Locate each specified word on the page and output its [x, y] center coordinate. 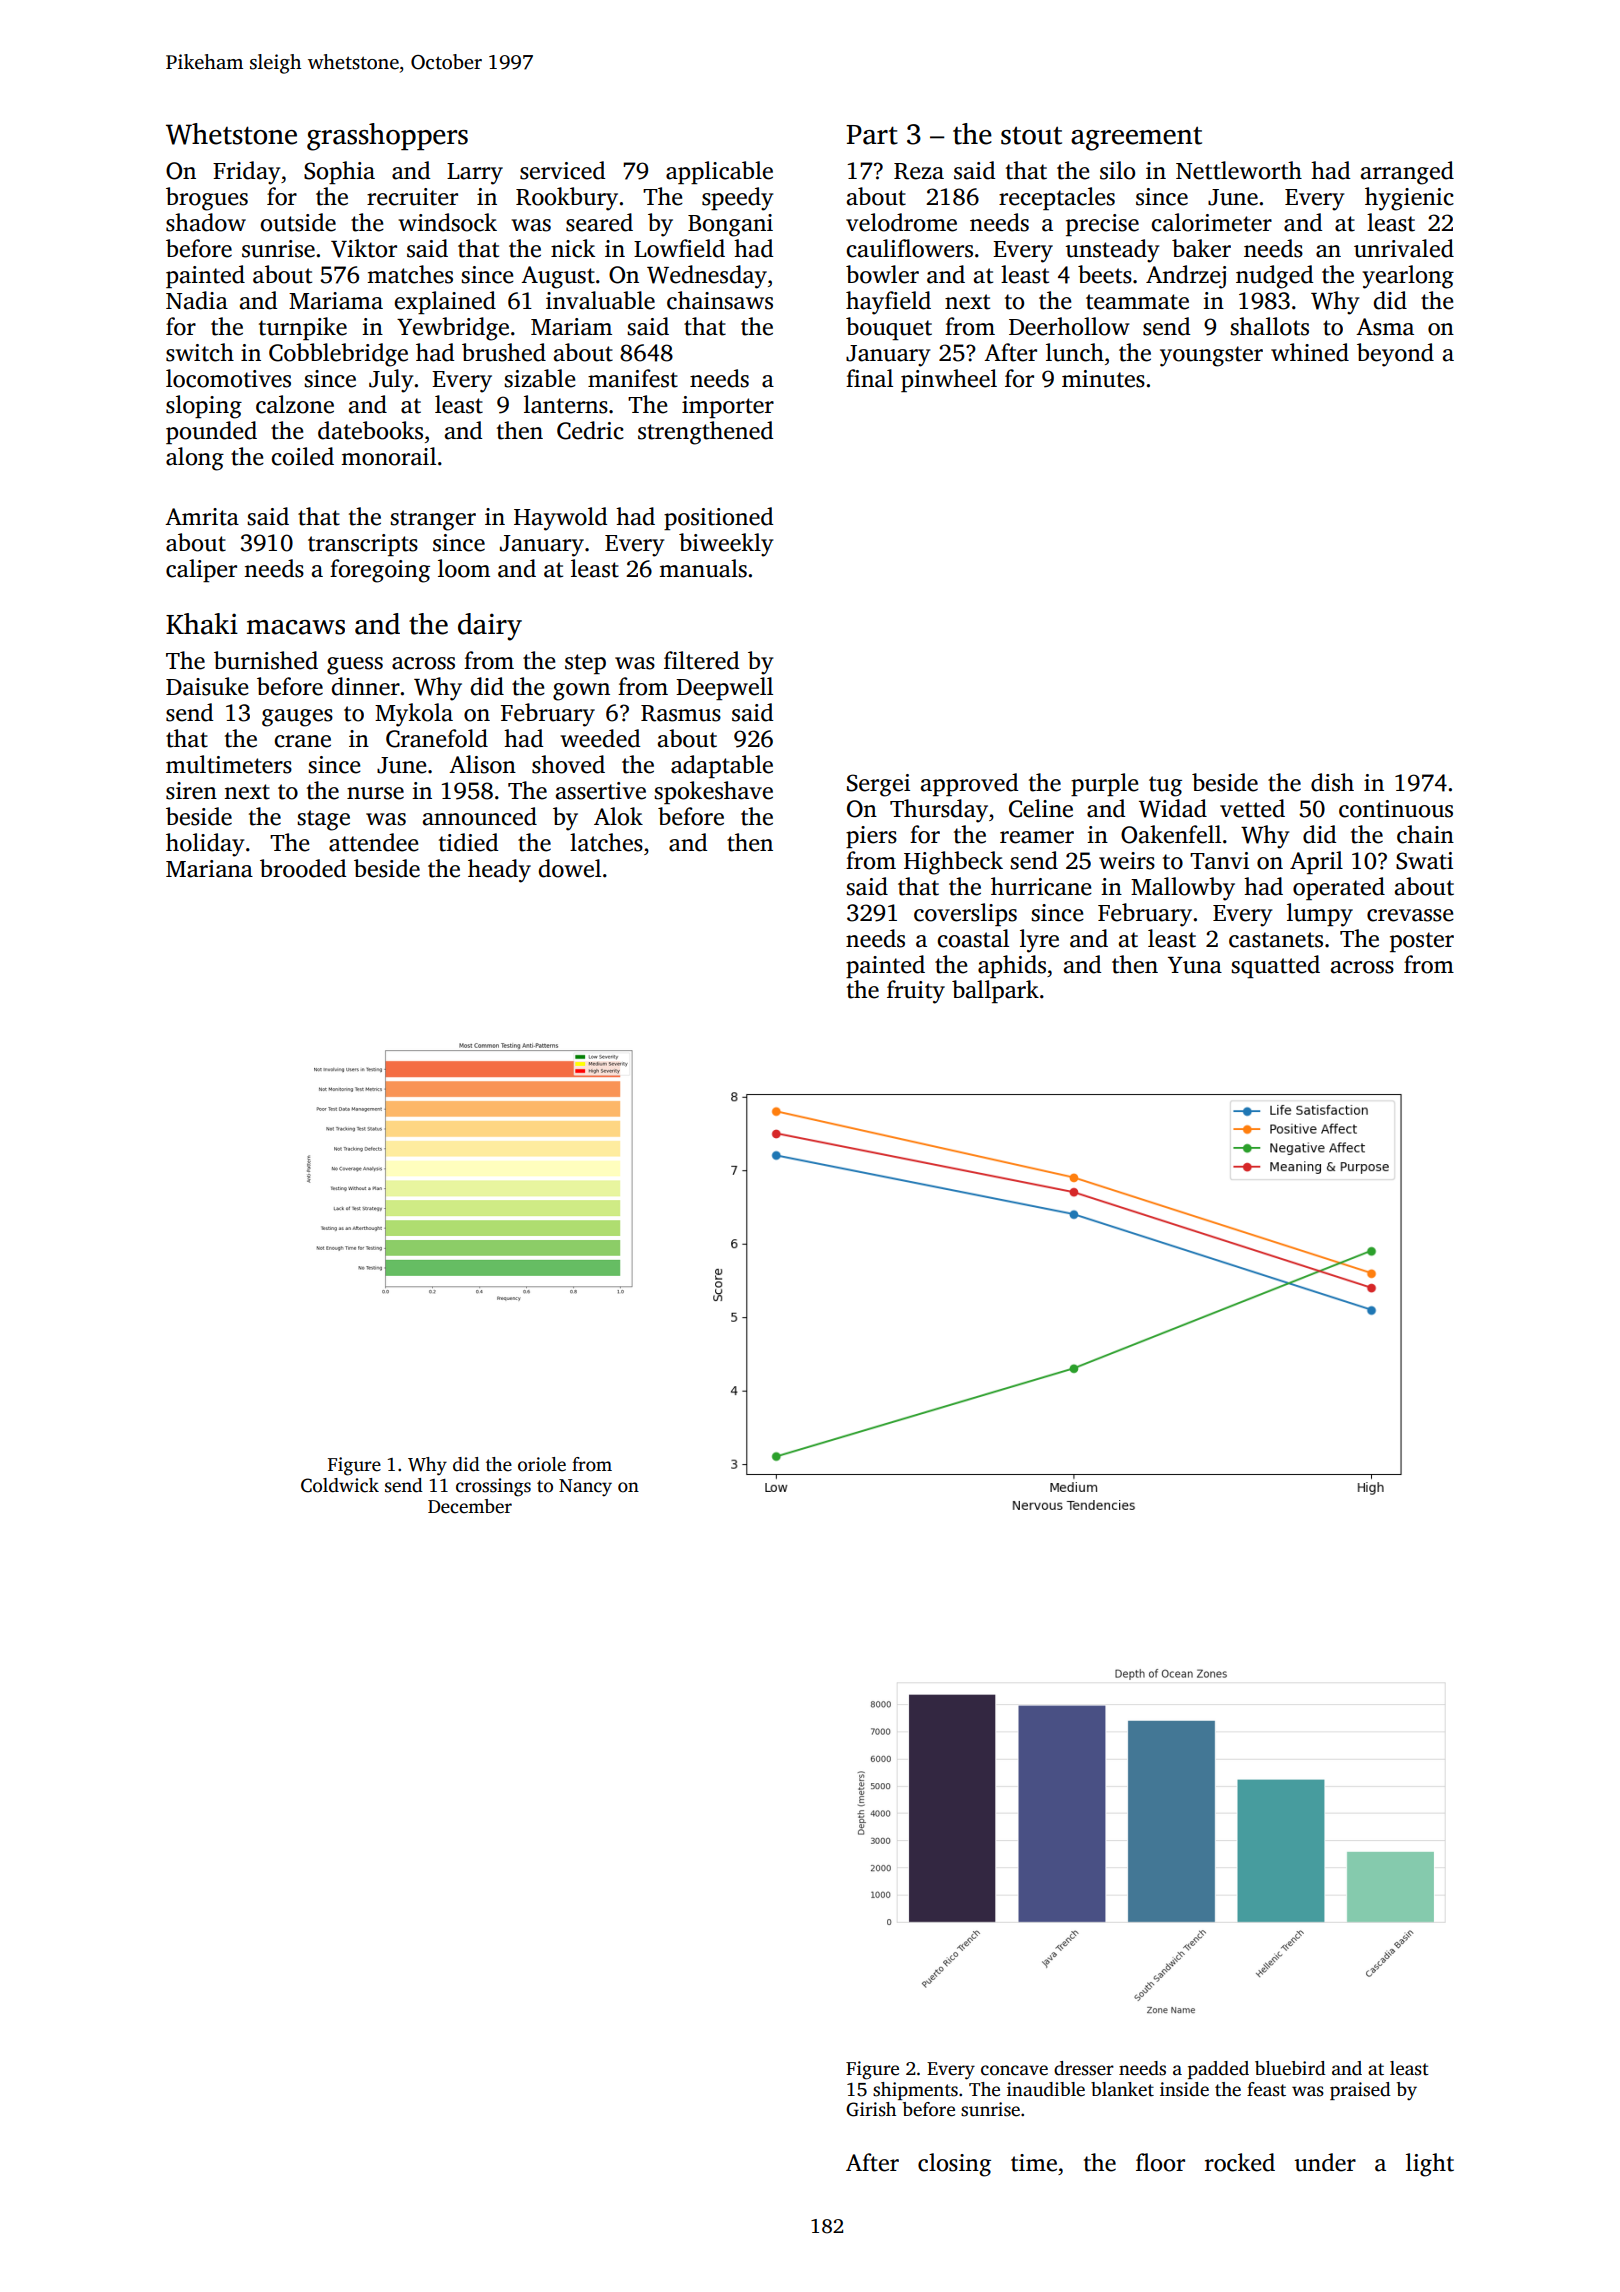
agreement [1136, 139]
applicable [719, 172]
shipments [915, 2091]
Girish [871, 2109]
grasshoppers [387, 137]
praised [1360, 2091]
